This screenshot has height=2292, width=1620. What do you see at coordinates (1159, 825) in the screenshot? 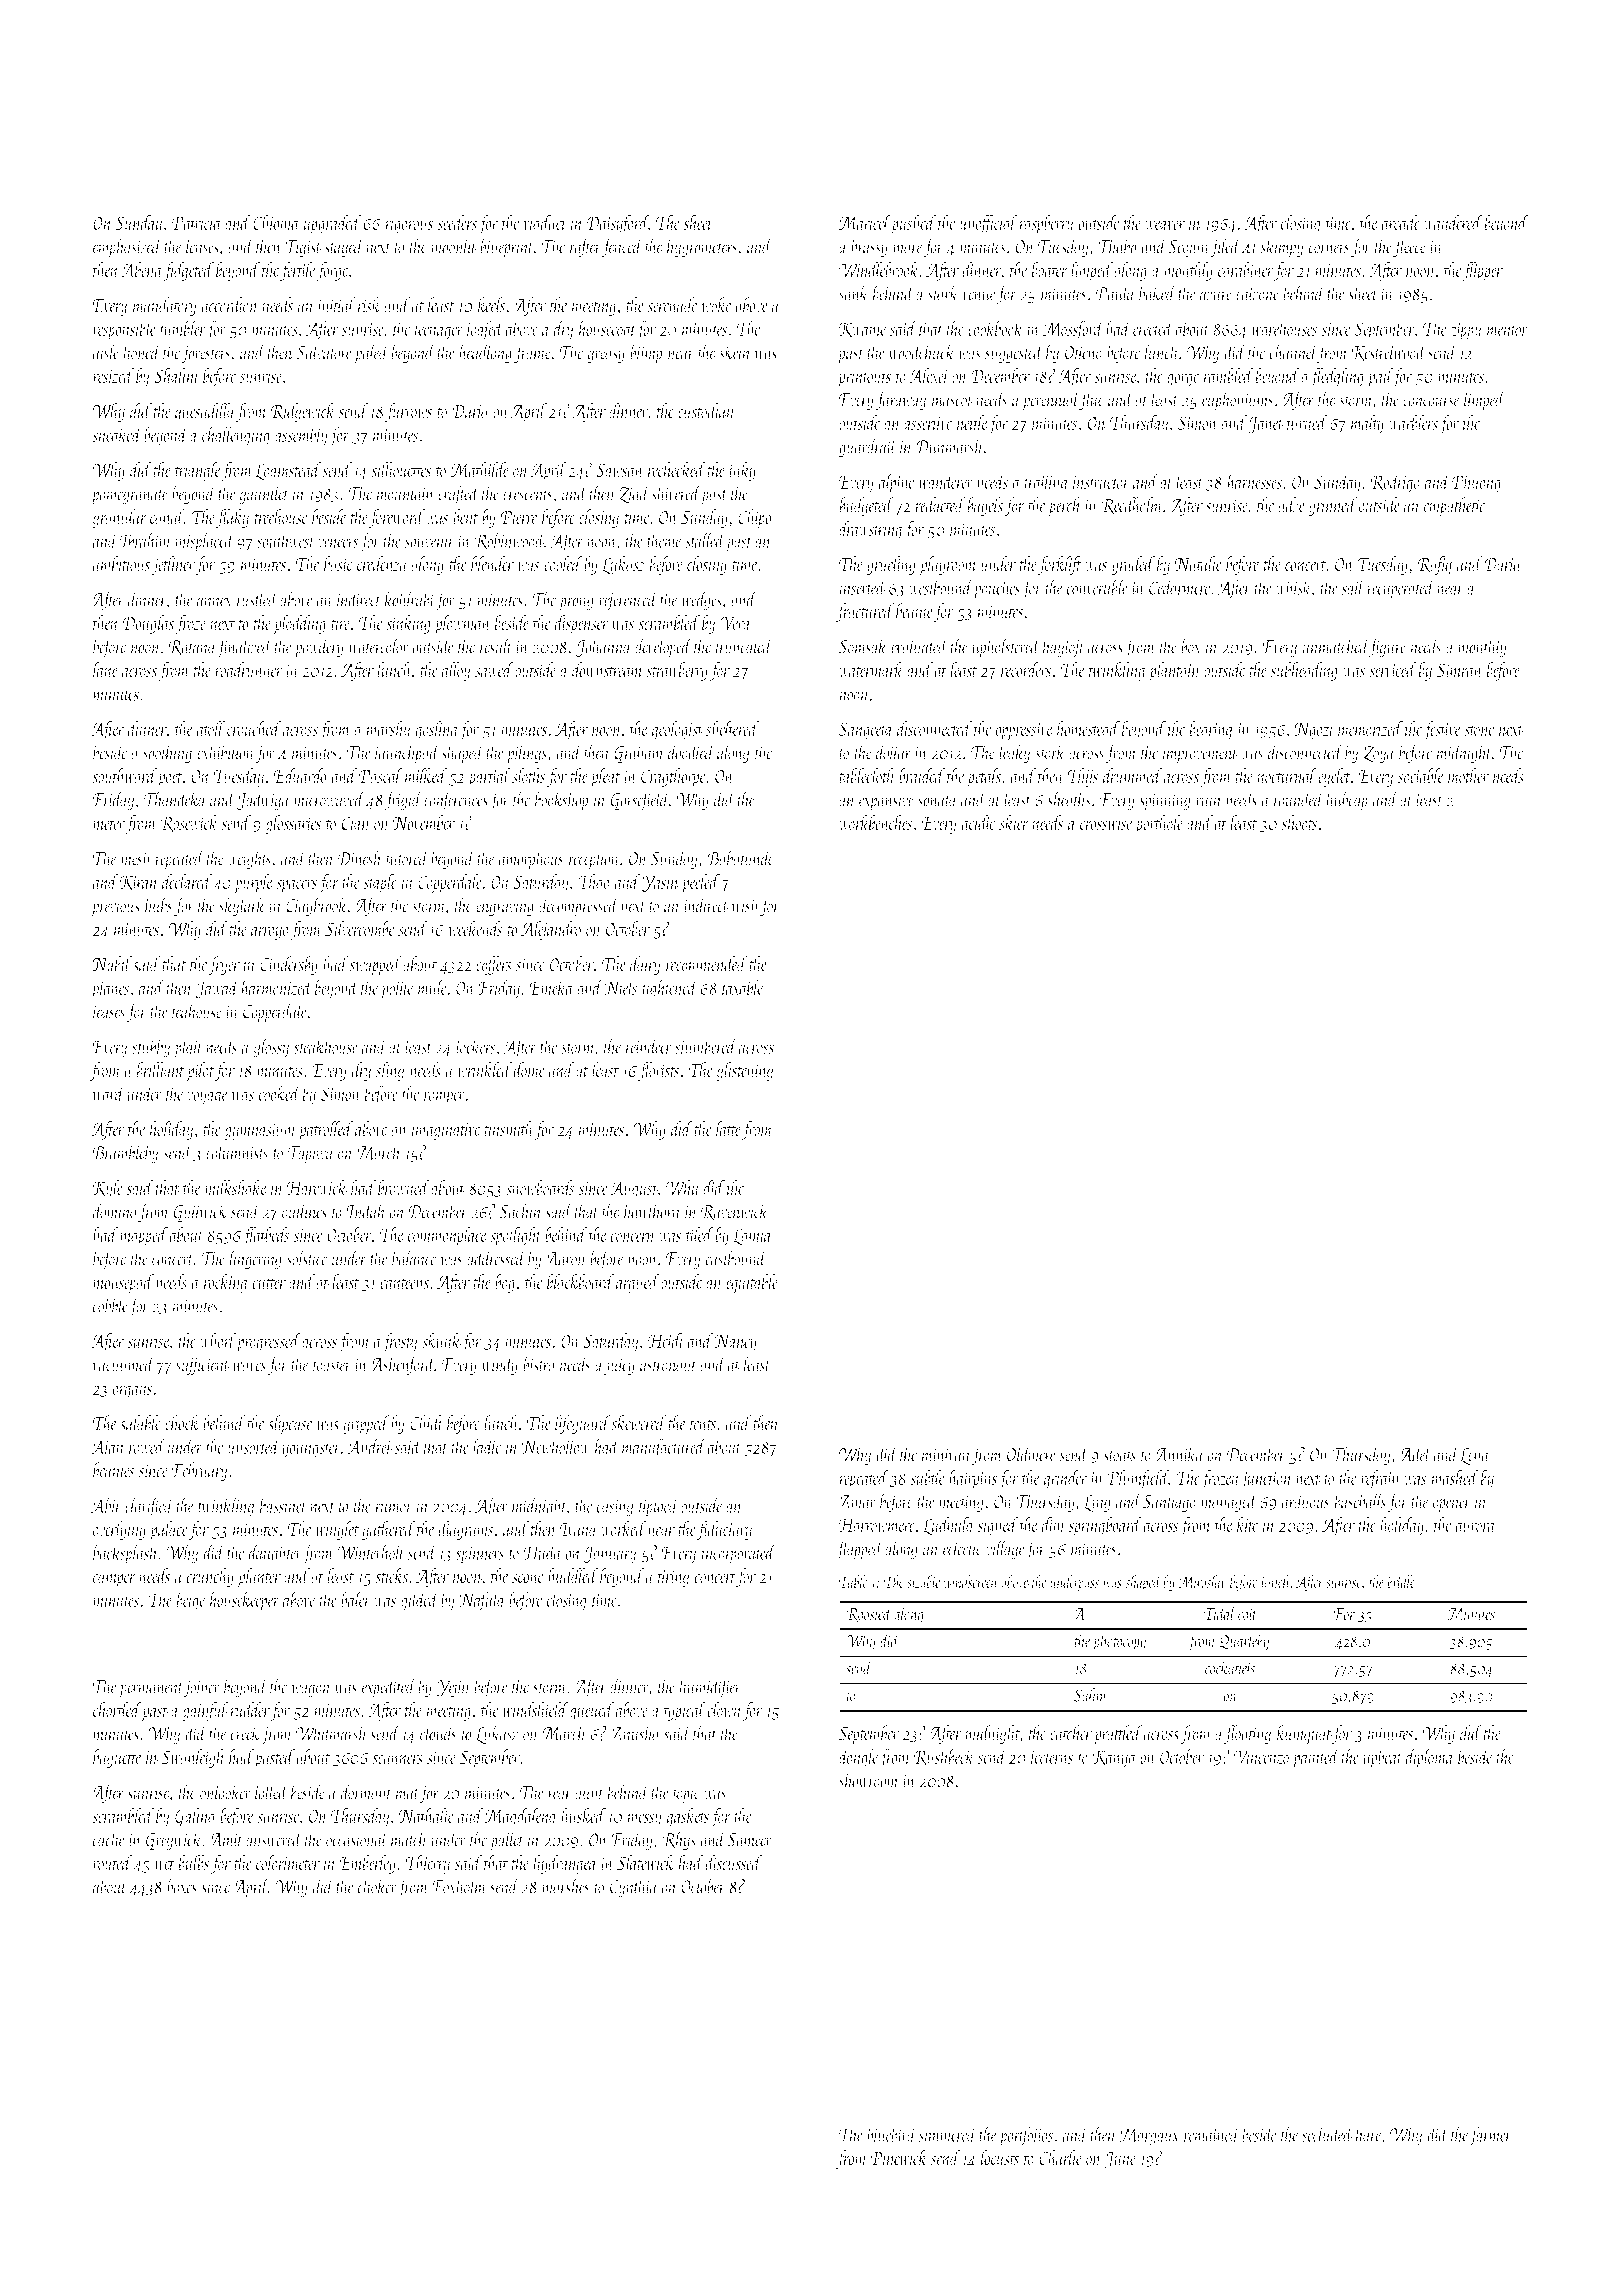
I see `porthole` at bounding box center [1159, 825].
